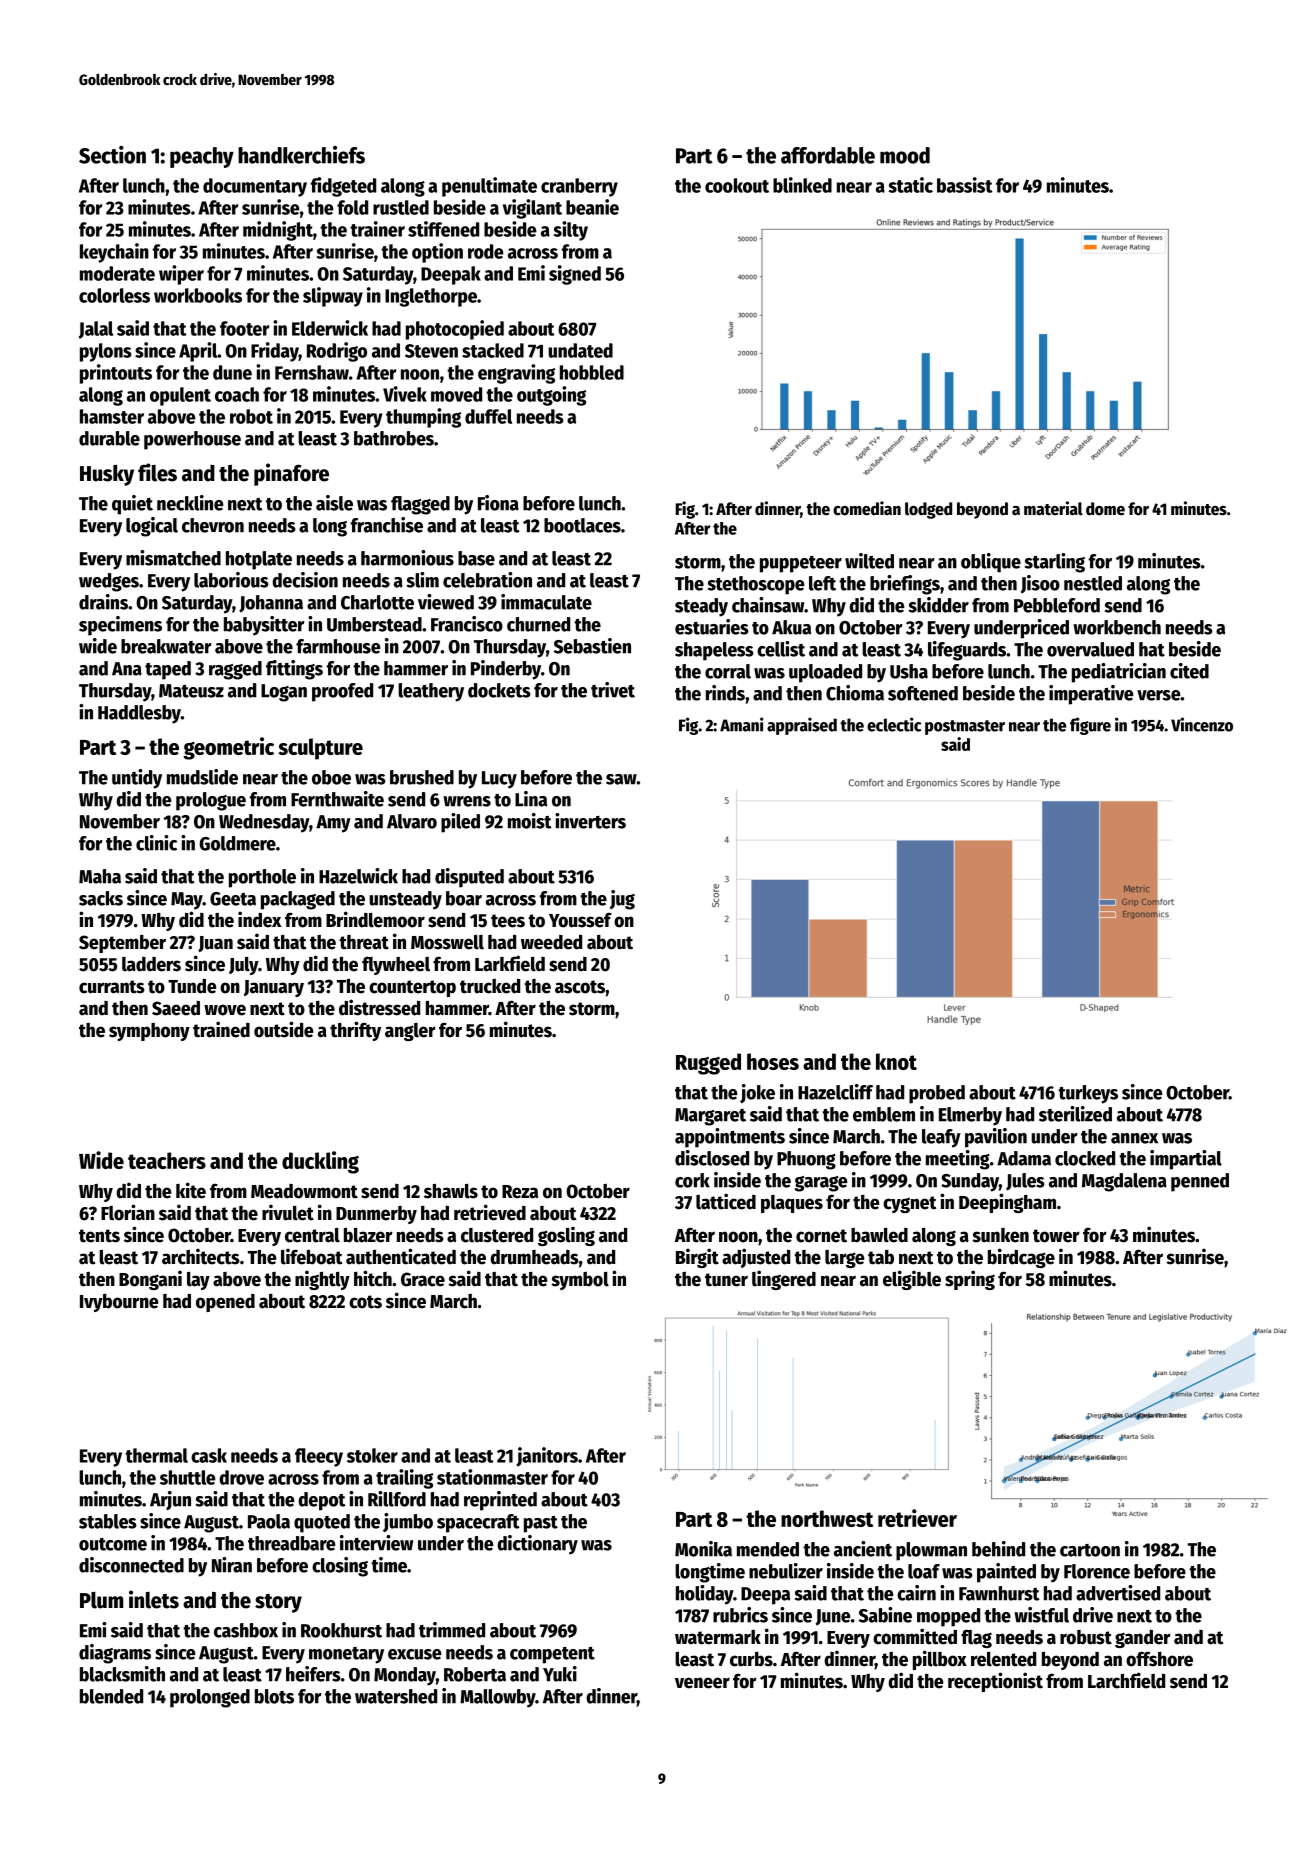 This screenshot has width=1316, height=1861. I want to click on hotplate, so click(259, 560).
